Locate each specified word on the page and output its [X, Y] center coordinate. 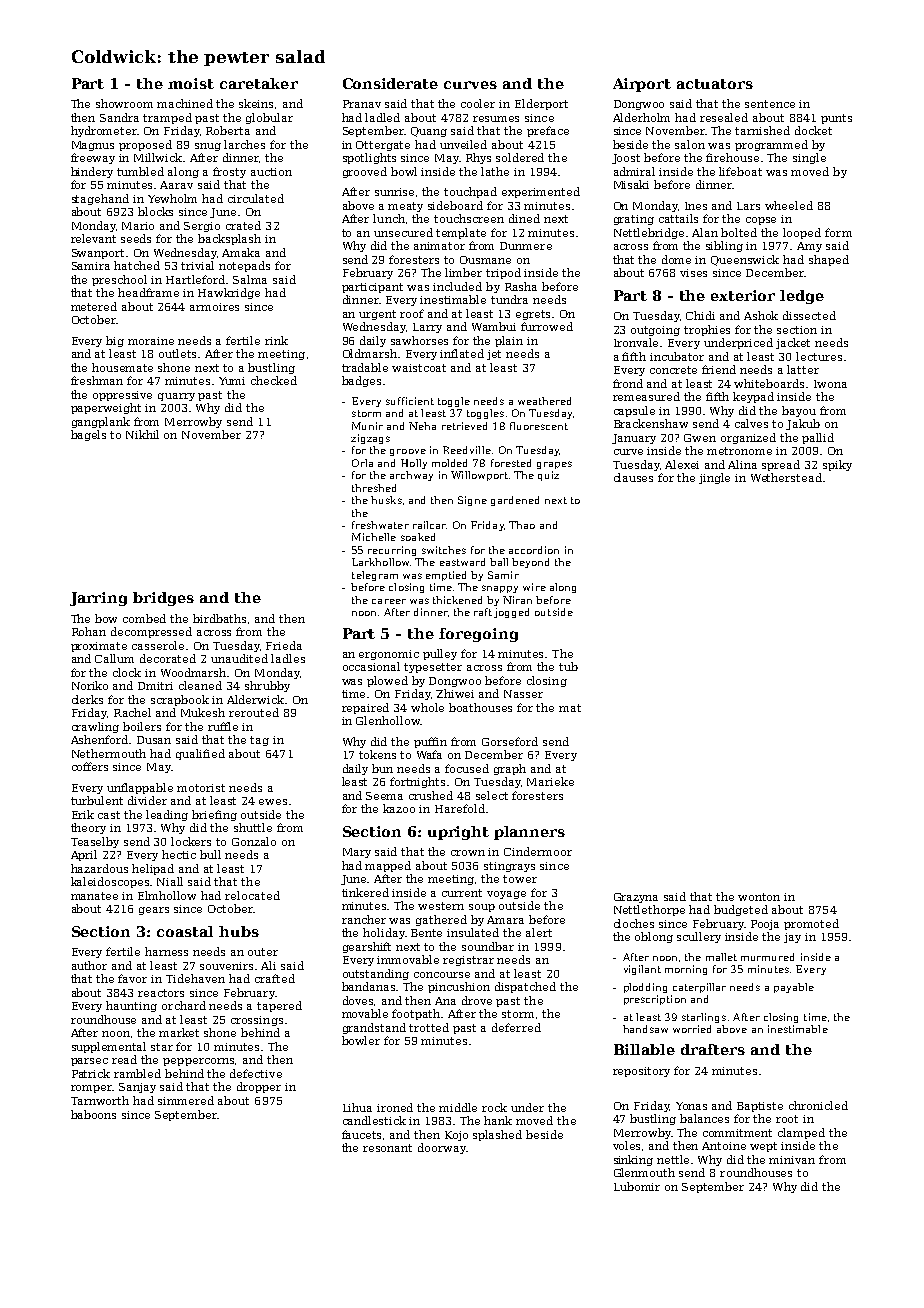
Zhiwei [455, 693]
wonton [759, 897]
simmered [186, 1100]
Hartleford [196, 279]
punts [836, 119]
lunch [389, 218]
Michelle [374, 537]
